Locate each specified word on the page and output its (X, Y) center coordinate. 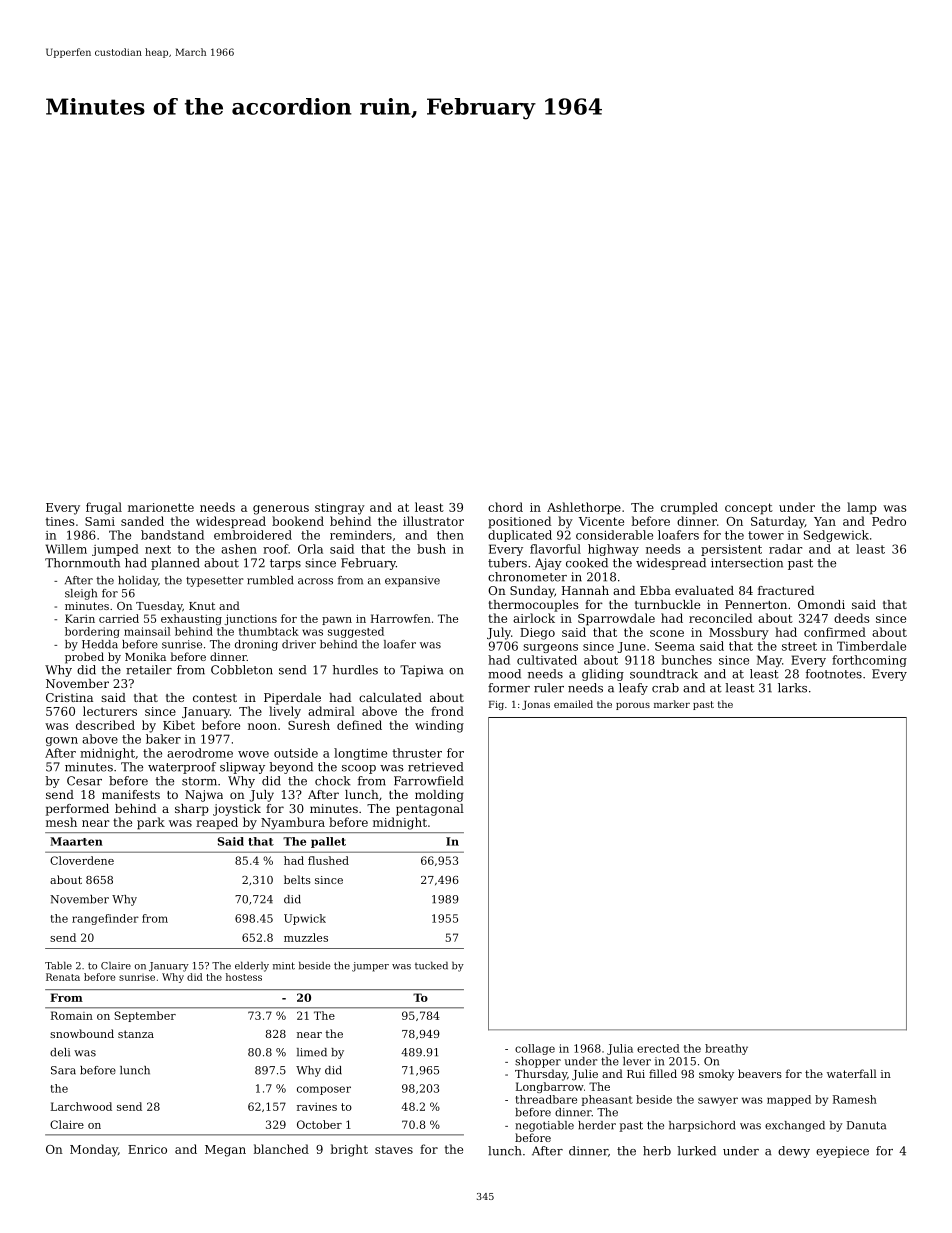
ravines (317, 1107)
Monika (145, 656)
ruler (549, 688)
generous (281, 510)
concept (749, 509)
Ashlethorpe (584, 508)
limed (312, 1052)
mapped (789, 1100)
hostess (244, 977)
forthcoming (869, 661)
